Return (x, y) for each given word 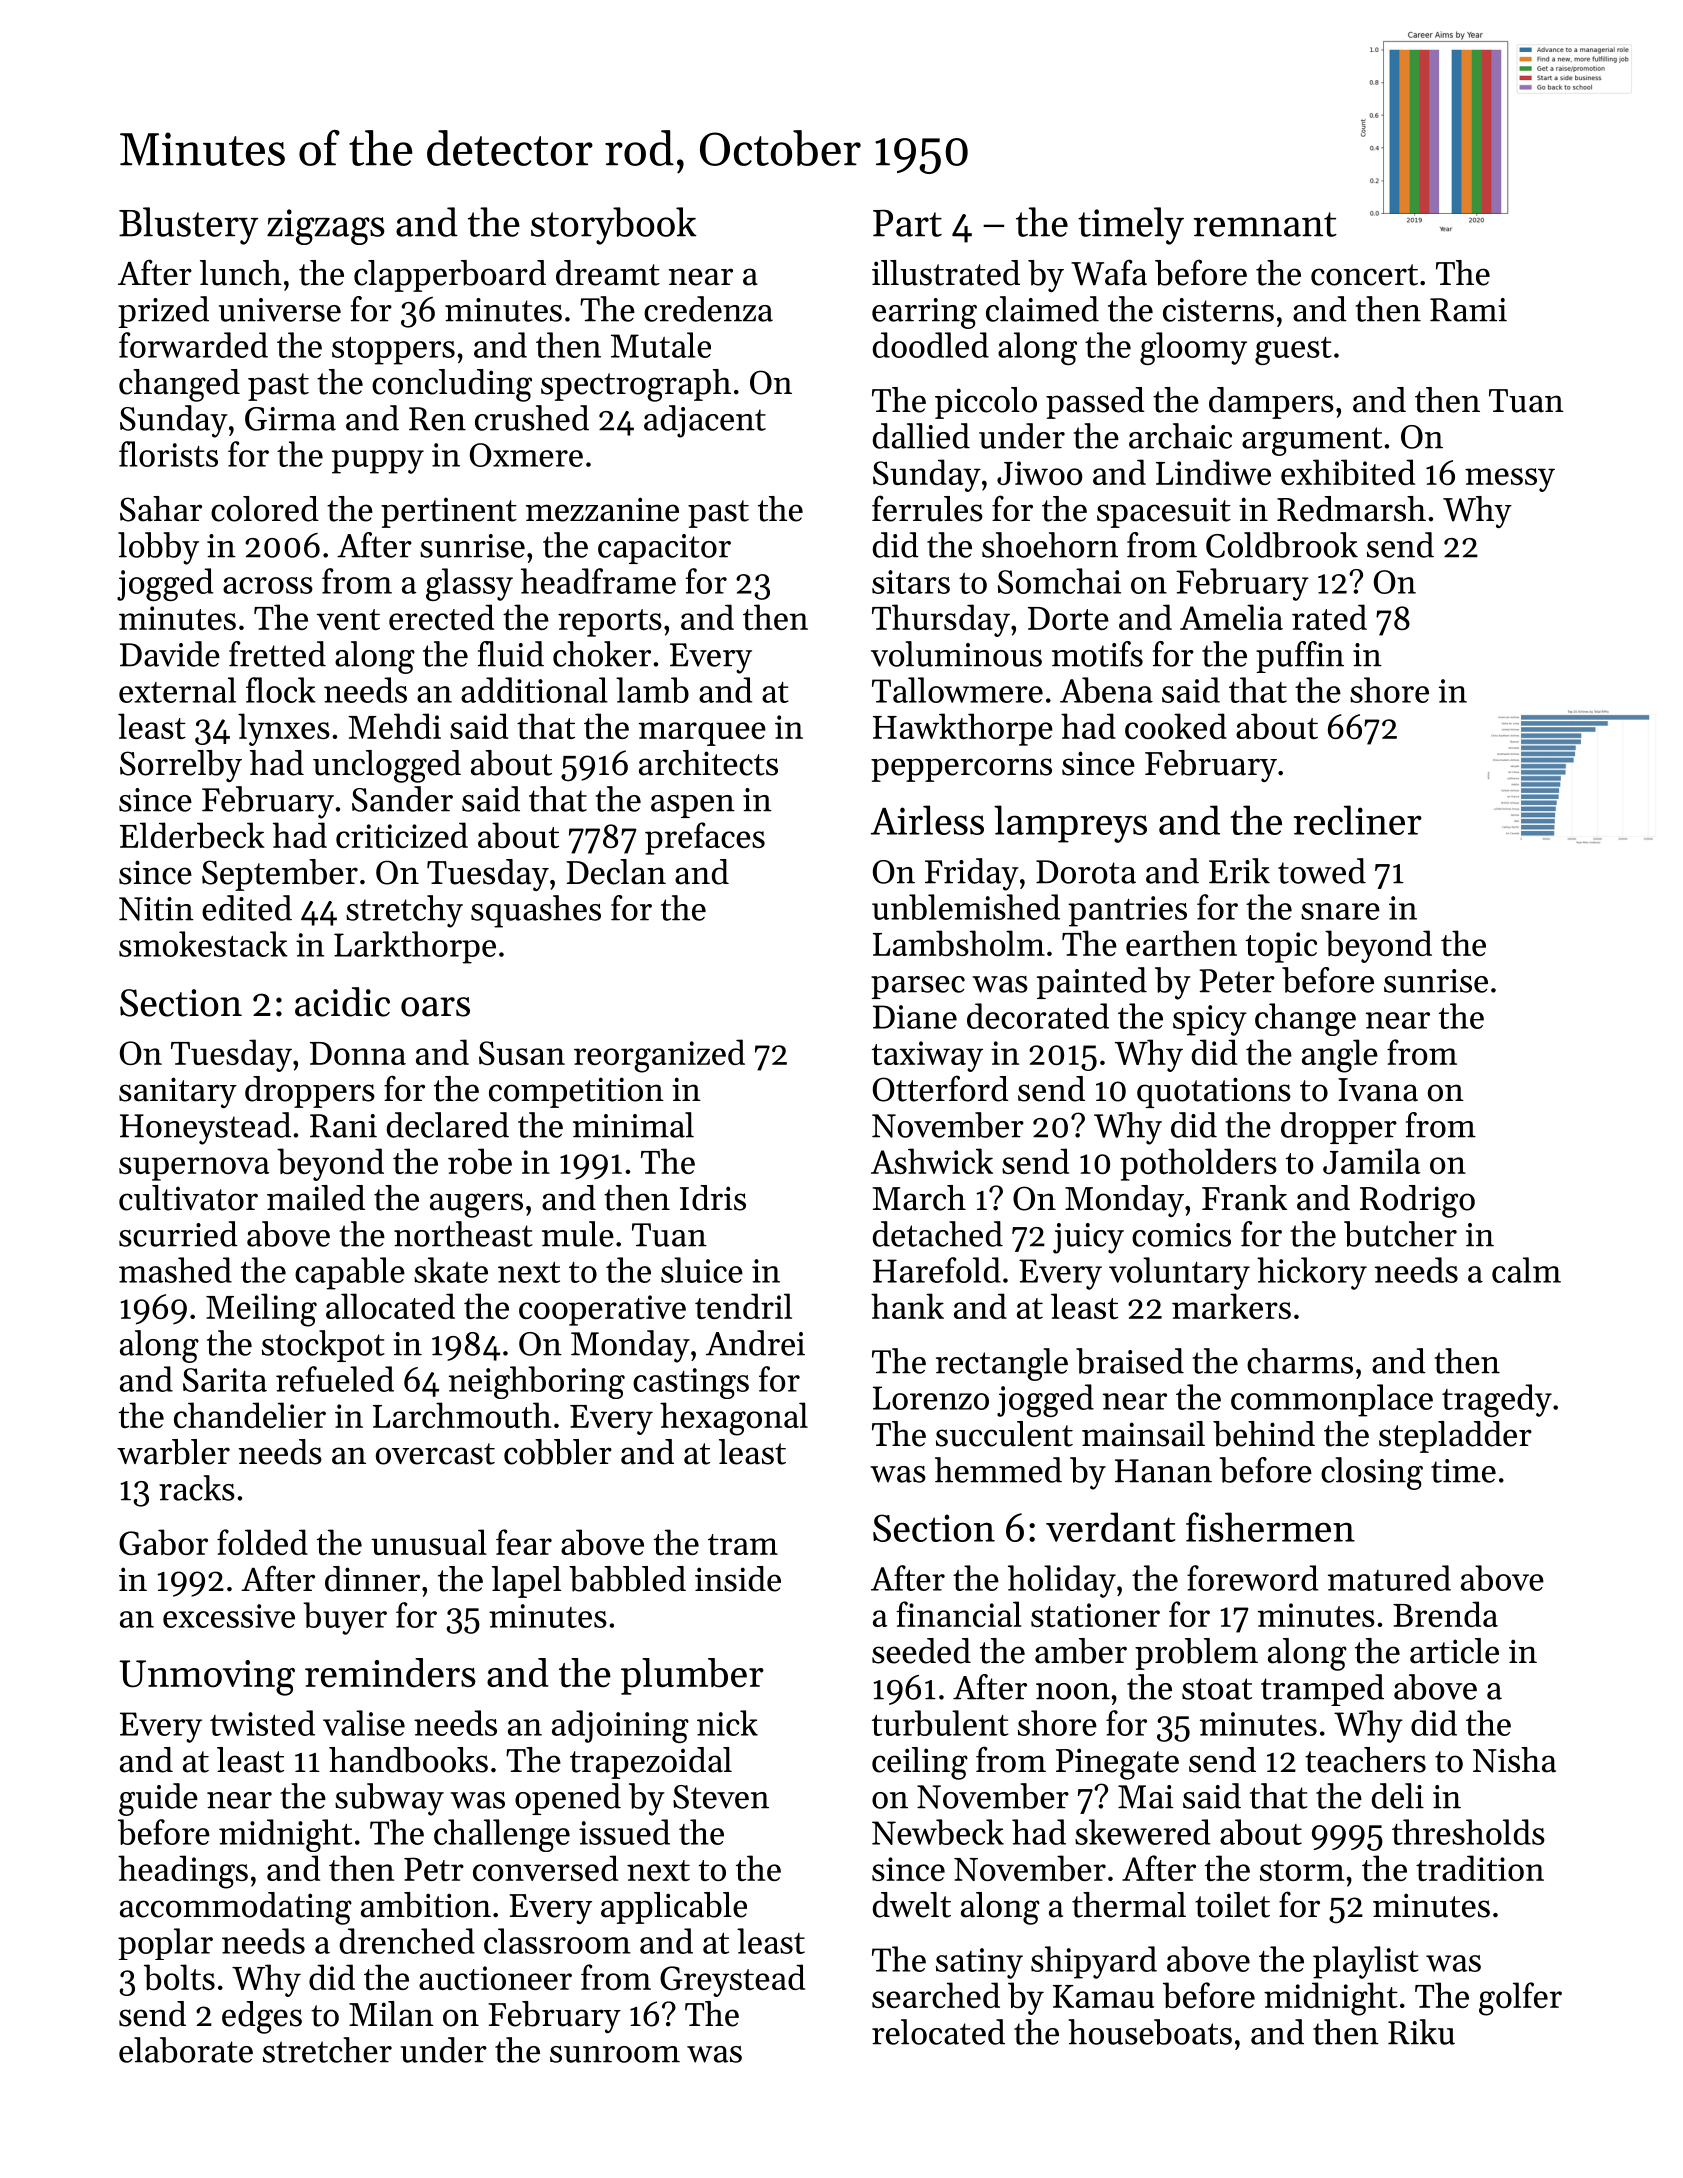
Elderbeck (192, 835)
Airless (927, 820)
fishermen (1270, 1527)
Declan (616, 872)
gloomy (1193, 348)
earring (924, 313)
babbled (627, 1579)
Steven (721, 1797)
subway (389, 1799)
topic (1281, 947)
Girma (290, 419)
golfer (1520, 1999)
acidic (342, 1002)
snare (1340, 911)
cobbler (558, 1452)
